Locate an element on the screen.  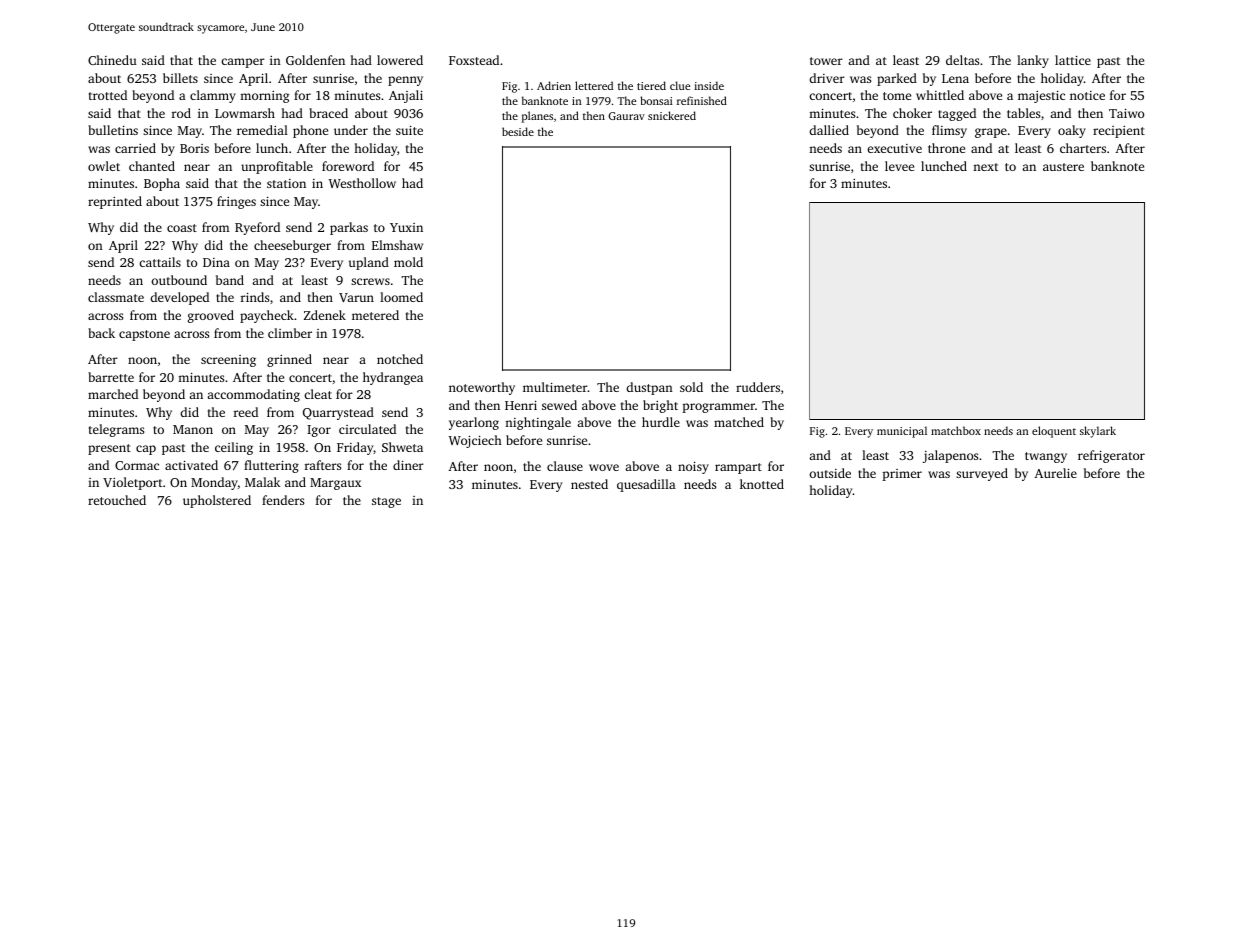
surveyed is located at coordinates (982, 474).
